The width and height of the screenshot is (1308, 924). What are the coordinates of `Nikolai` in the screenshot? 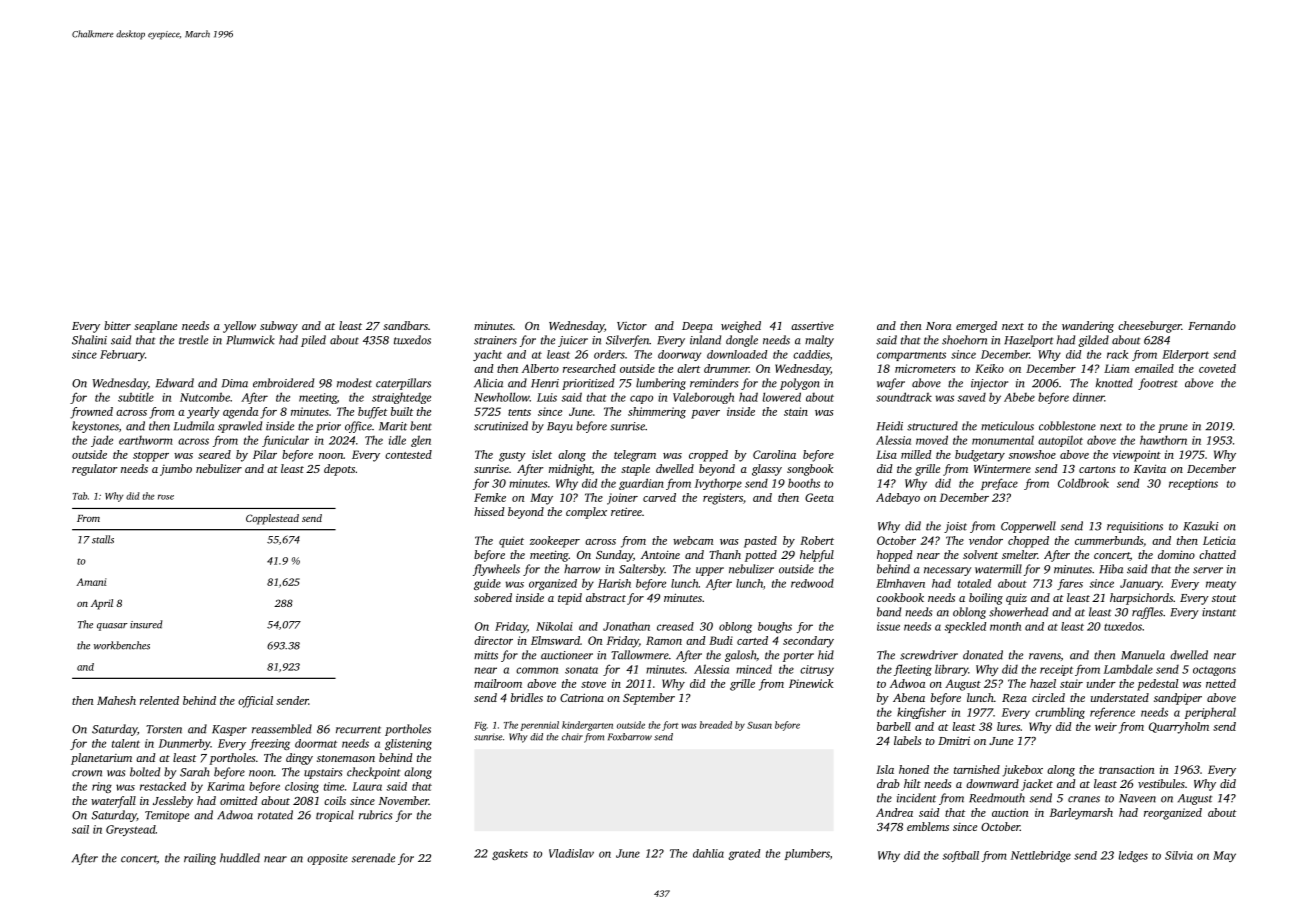 It's located at (554, 626).
